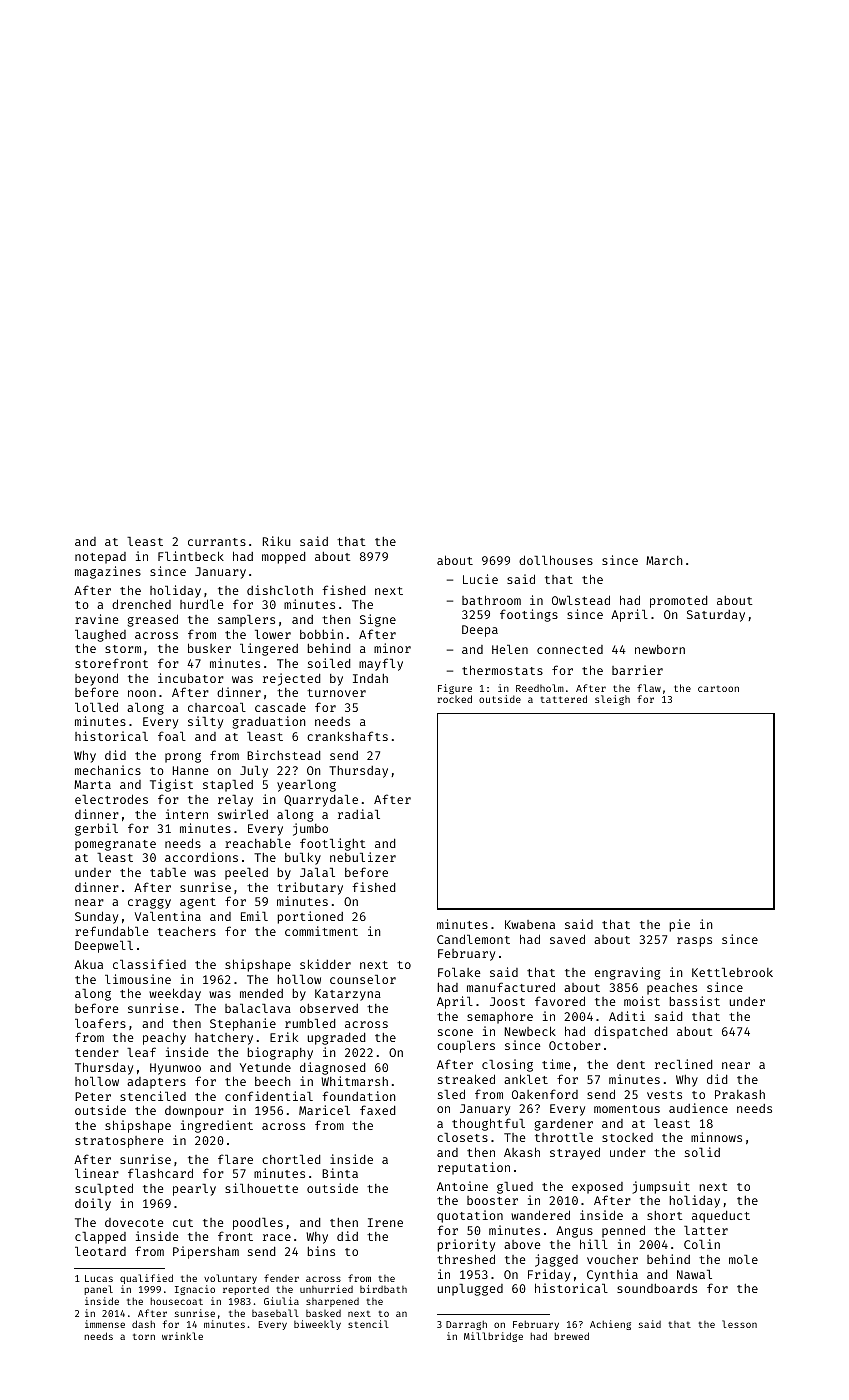 This image has height=1400, width=849. I want to click on hill, so click(594, 1244).
